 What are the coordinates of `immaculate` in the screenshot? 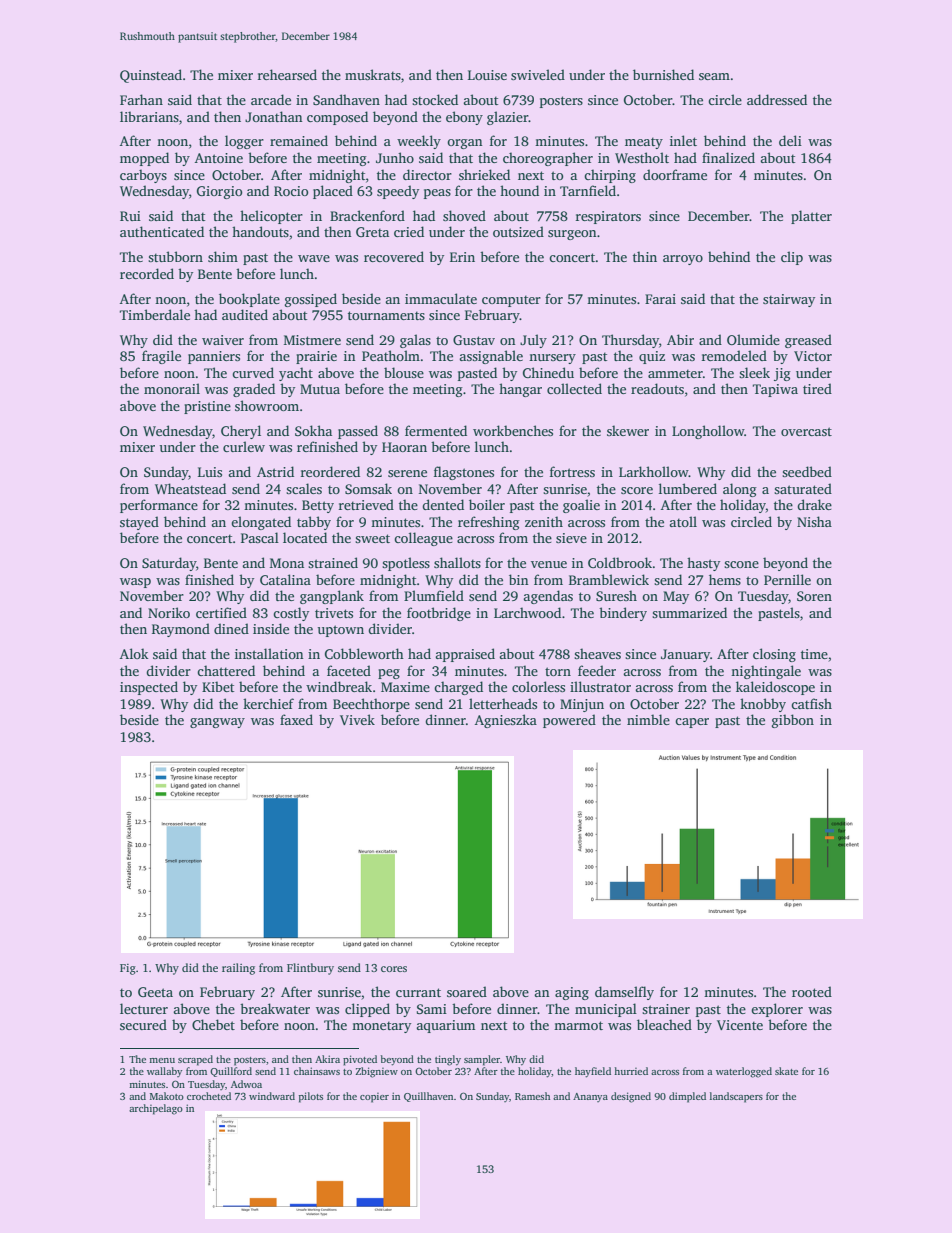 It's located at (441, 298).
